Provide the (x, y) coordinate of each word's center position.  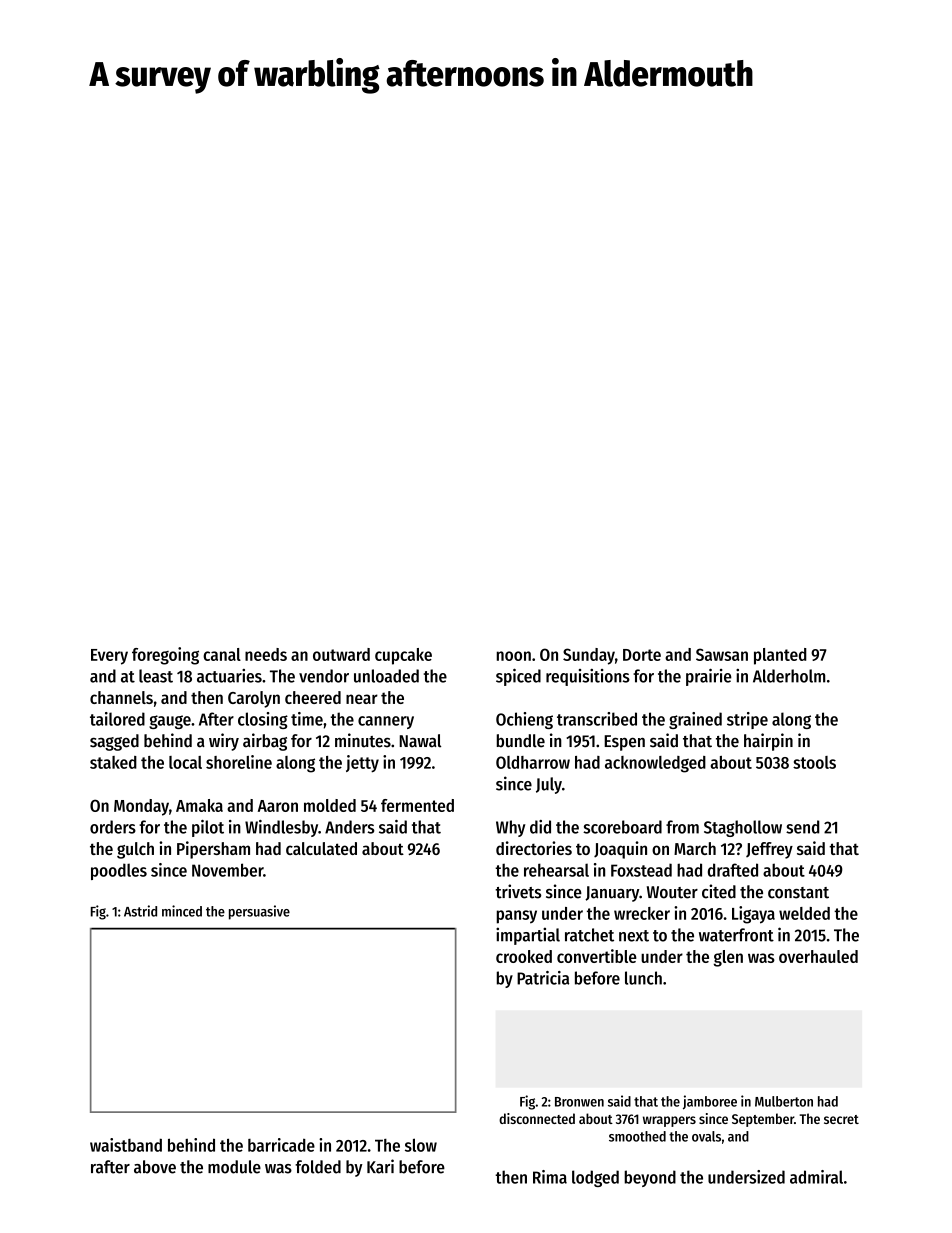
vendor (324, 676)
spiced (518, 677)
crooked (524, 956)
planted (780, 656)
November (227, 870)
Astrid (140, 911)
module (234, 1167)
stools (814, 762)
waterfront (736, 935)
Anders (350, 827)
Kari (380, 1166)
